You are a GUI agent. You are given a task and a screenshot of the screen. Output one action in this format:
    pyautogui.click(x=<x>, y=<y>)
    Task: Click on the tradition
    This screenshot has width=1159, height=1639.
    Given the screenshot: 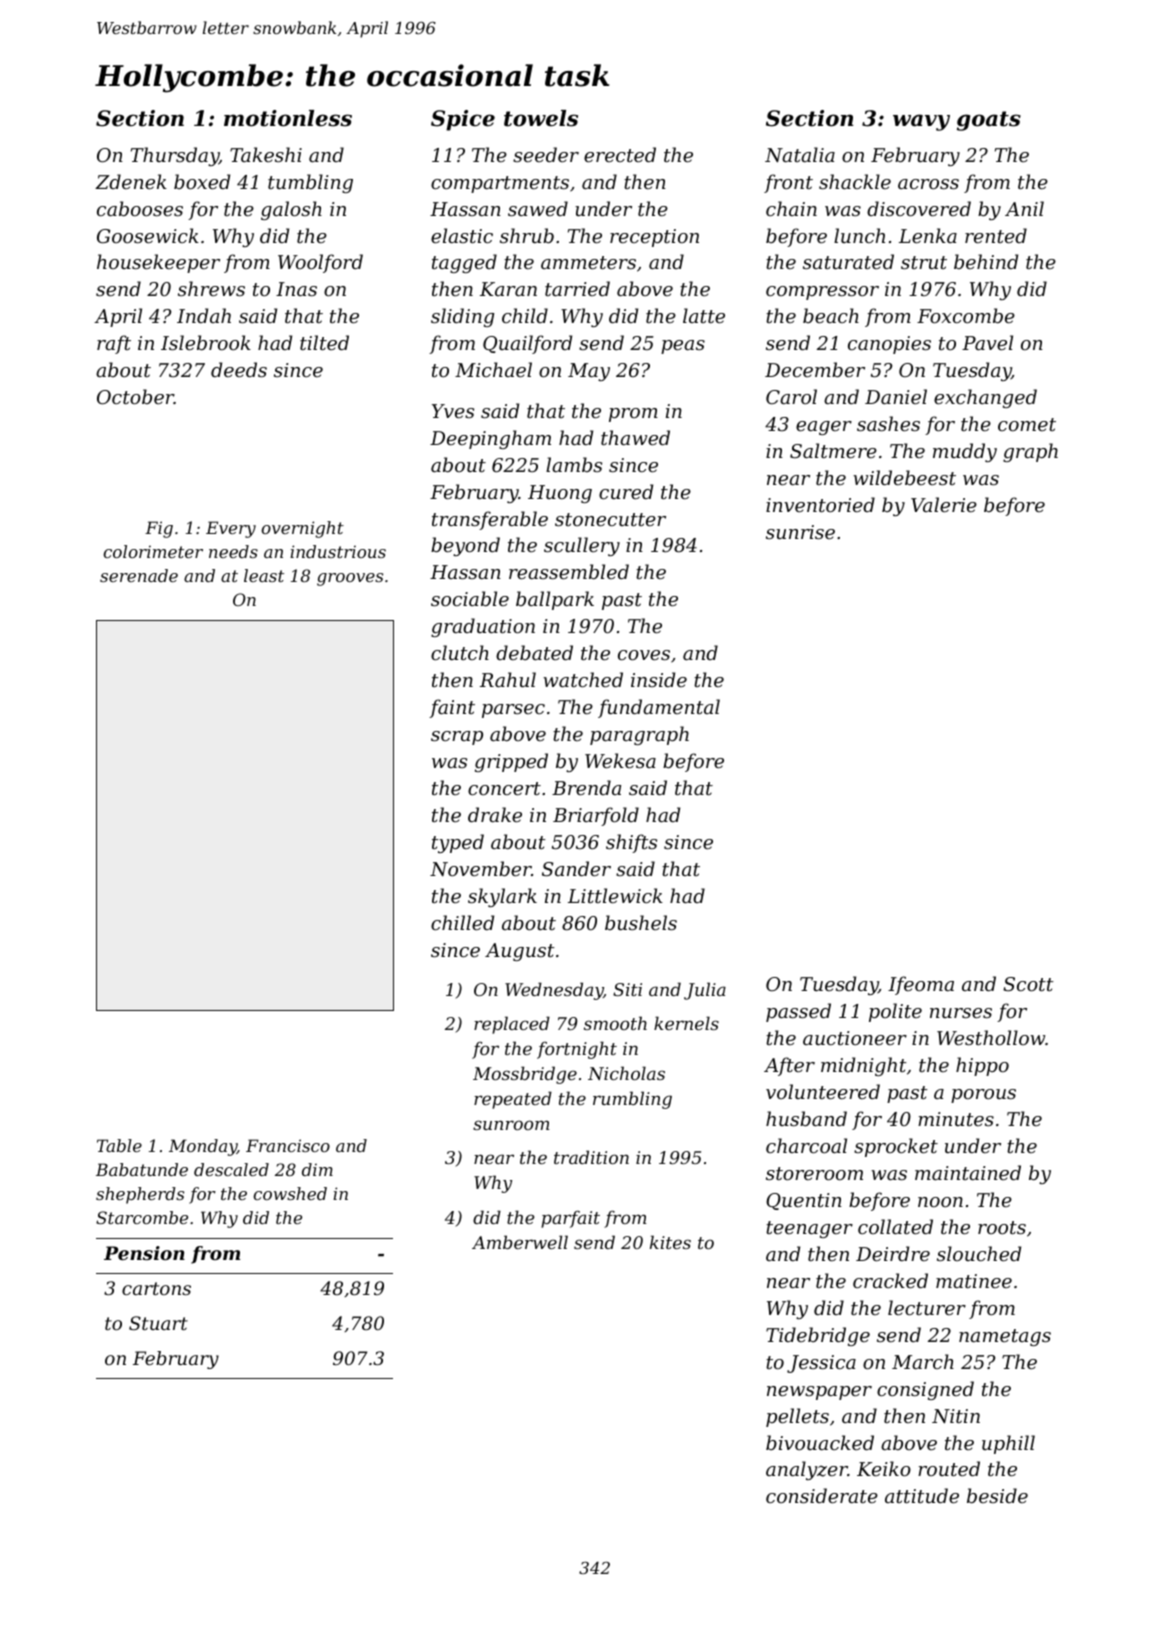 What is the action you would take?
    pyautogui.click(x=591, y=1157)
